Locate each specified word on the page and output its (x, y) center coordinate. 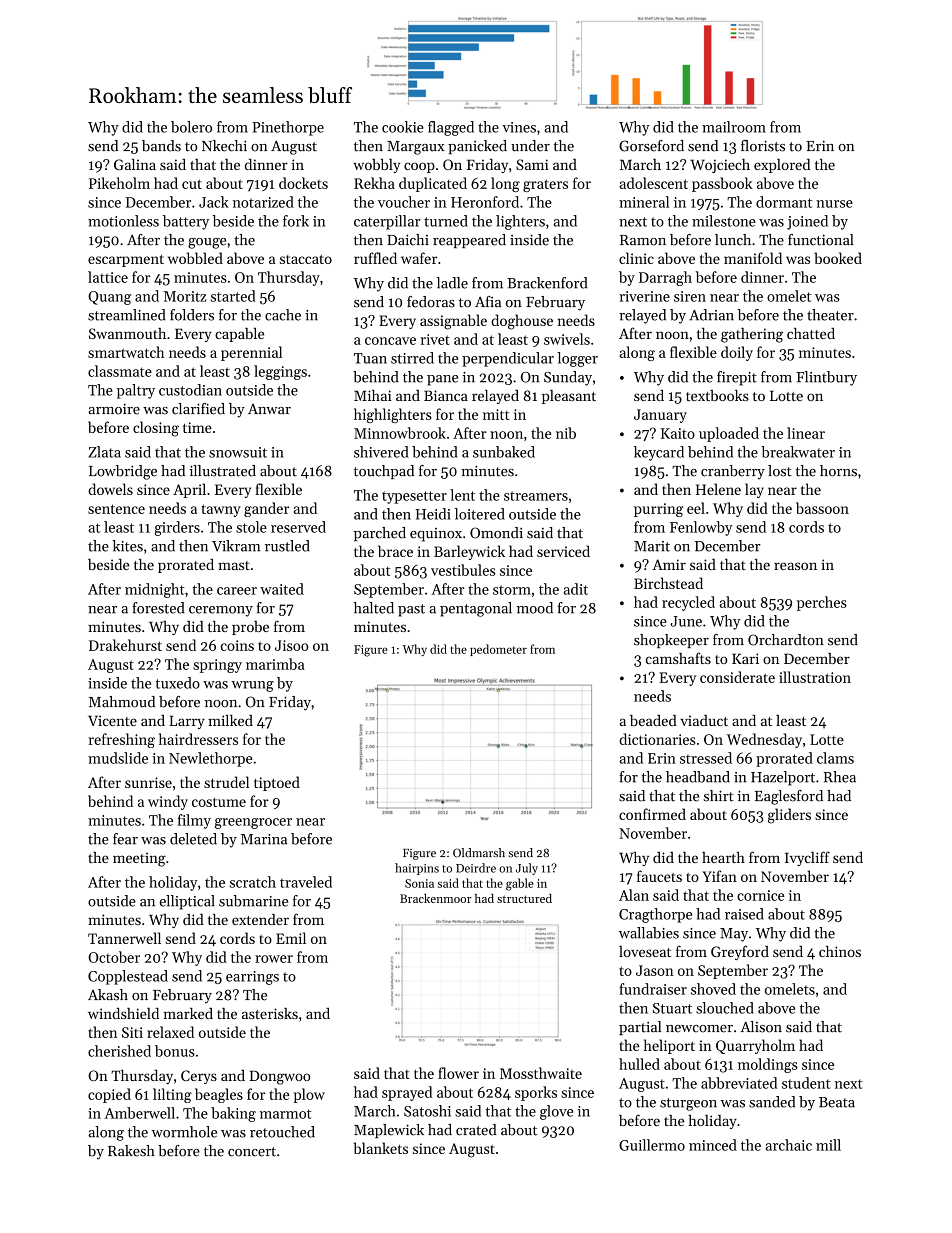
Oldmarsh (479, 853)
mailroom (734, 127)
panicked (477, 147)
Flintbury (826, 378)
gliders (789, 816)
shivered (381, 452)
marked (188, 1013)
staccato (306, 259)
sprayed (407, 1093)
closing (156, 429)
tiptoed (277, 783)
